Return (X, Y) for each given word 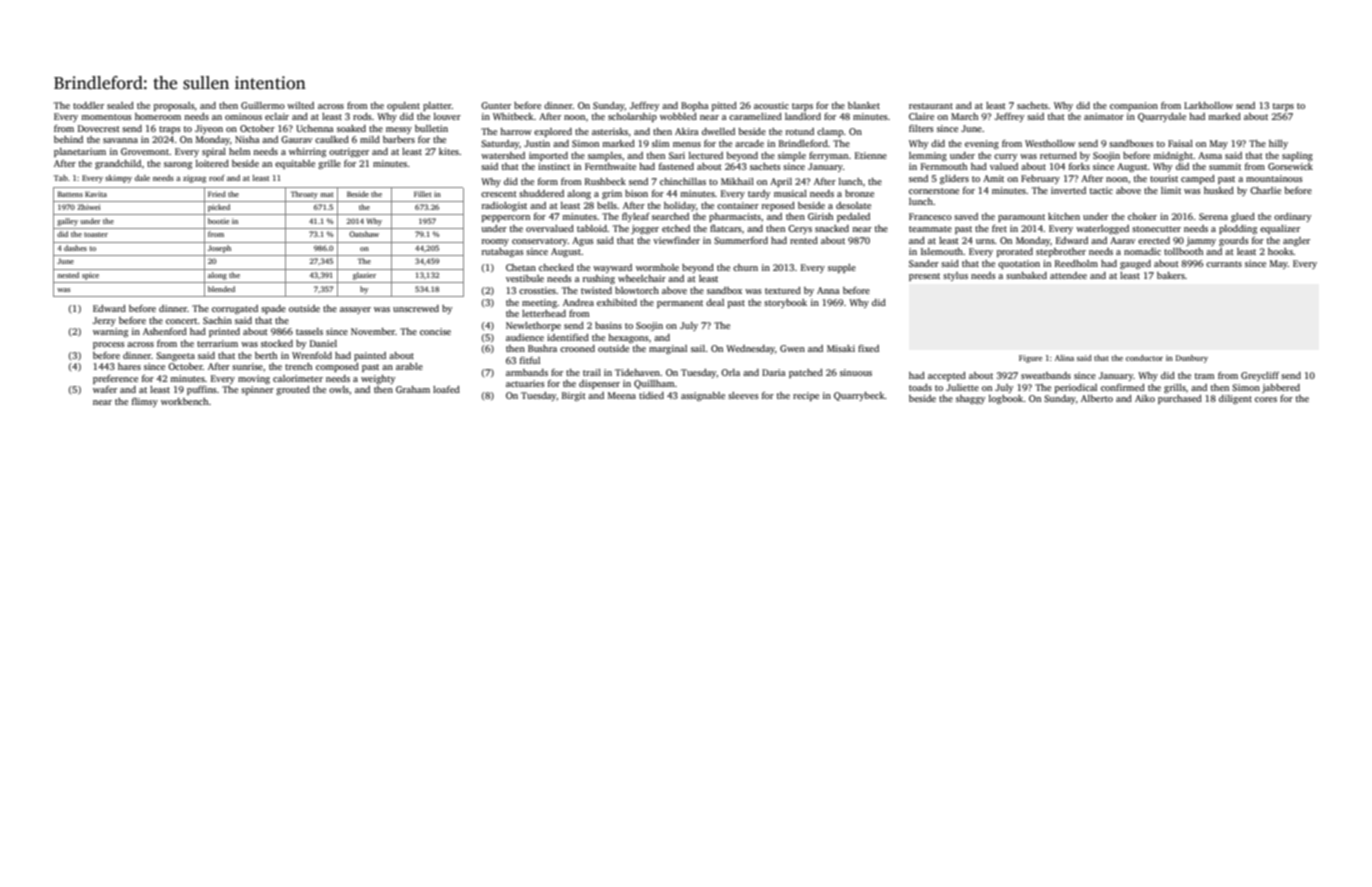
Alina (1064, 358)
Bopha (695, 106)
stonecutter (1156, 229)
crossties (537, 290)
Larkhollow (1208, 105)
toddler (88, 105)
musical (790, 193)
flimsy (145, 402)
